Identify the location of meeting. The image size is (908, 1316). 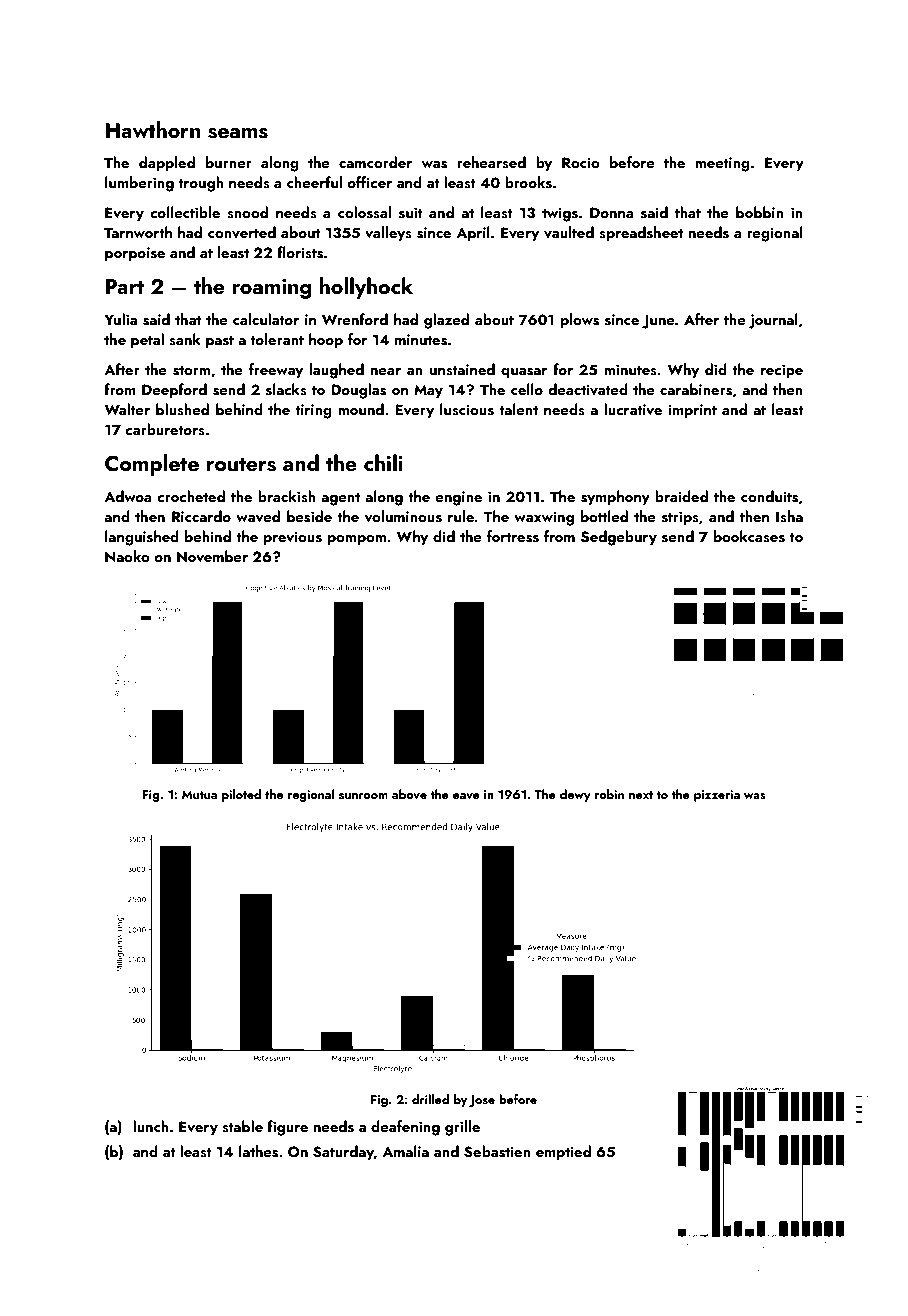
(722, 164).
